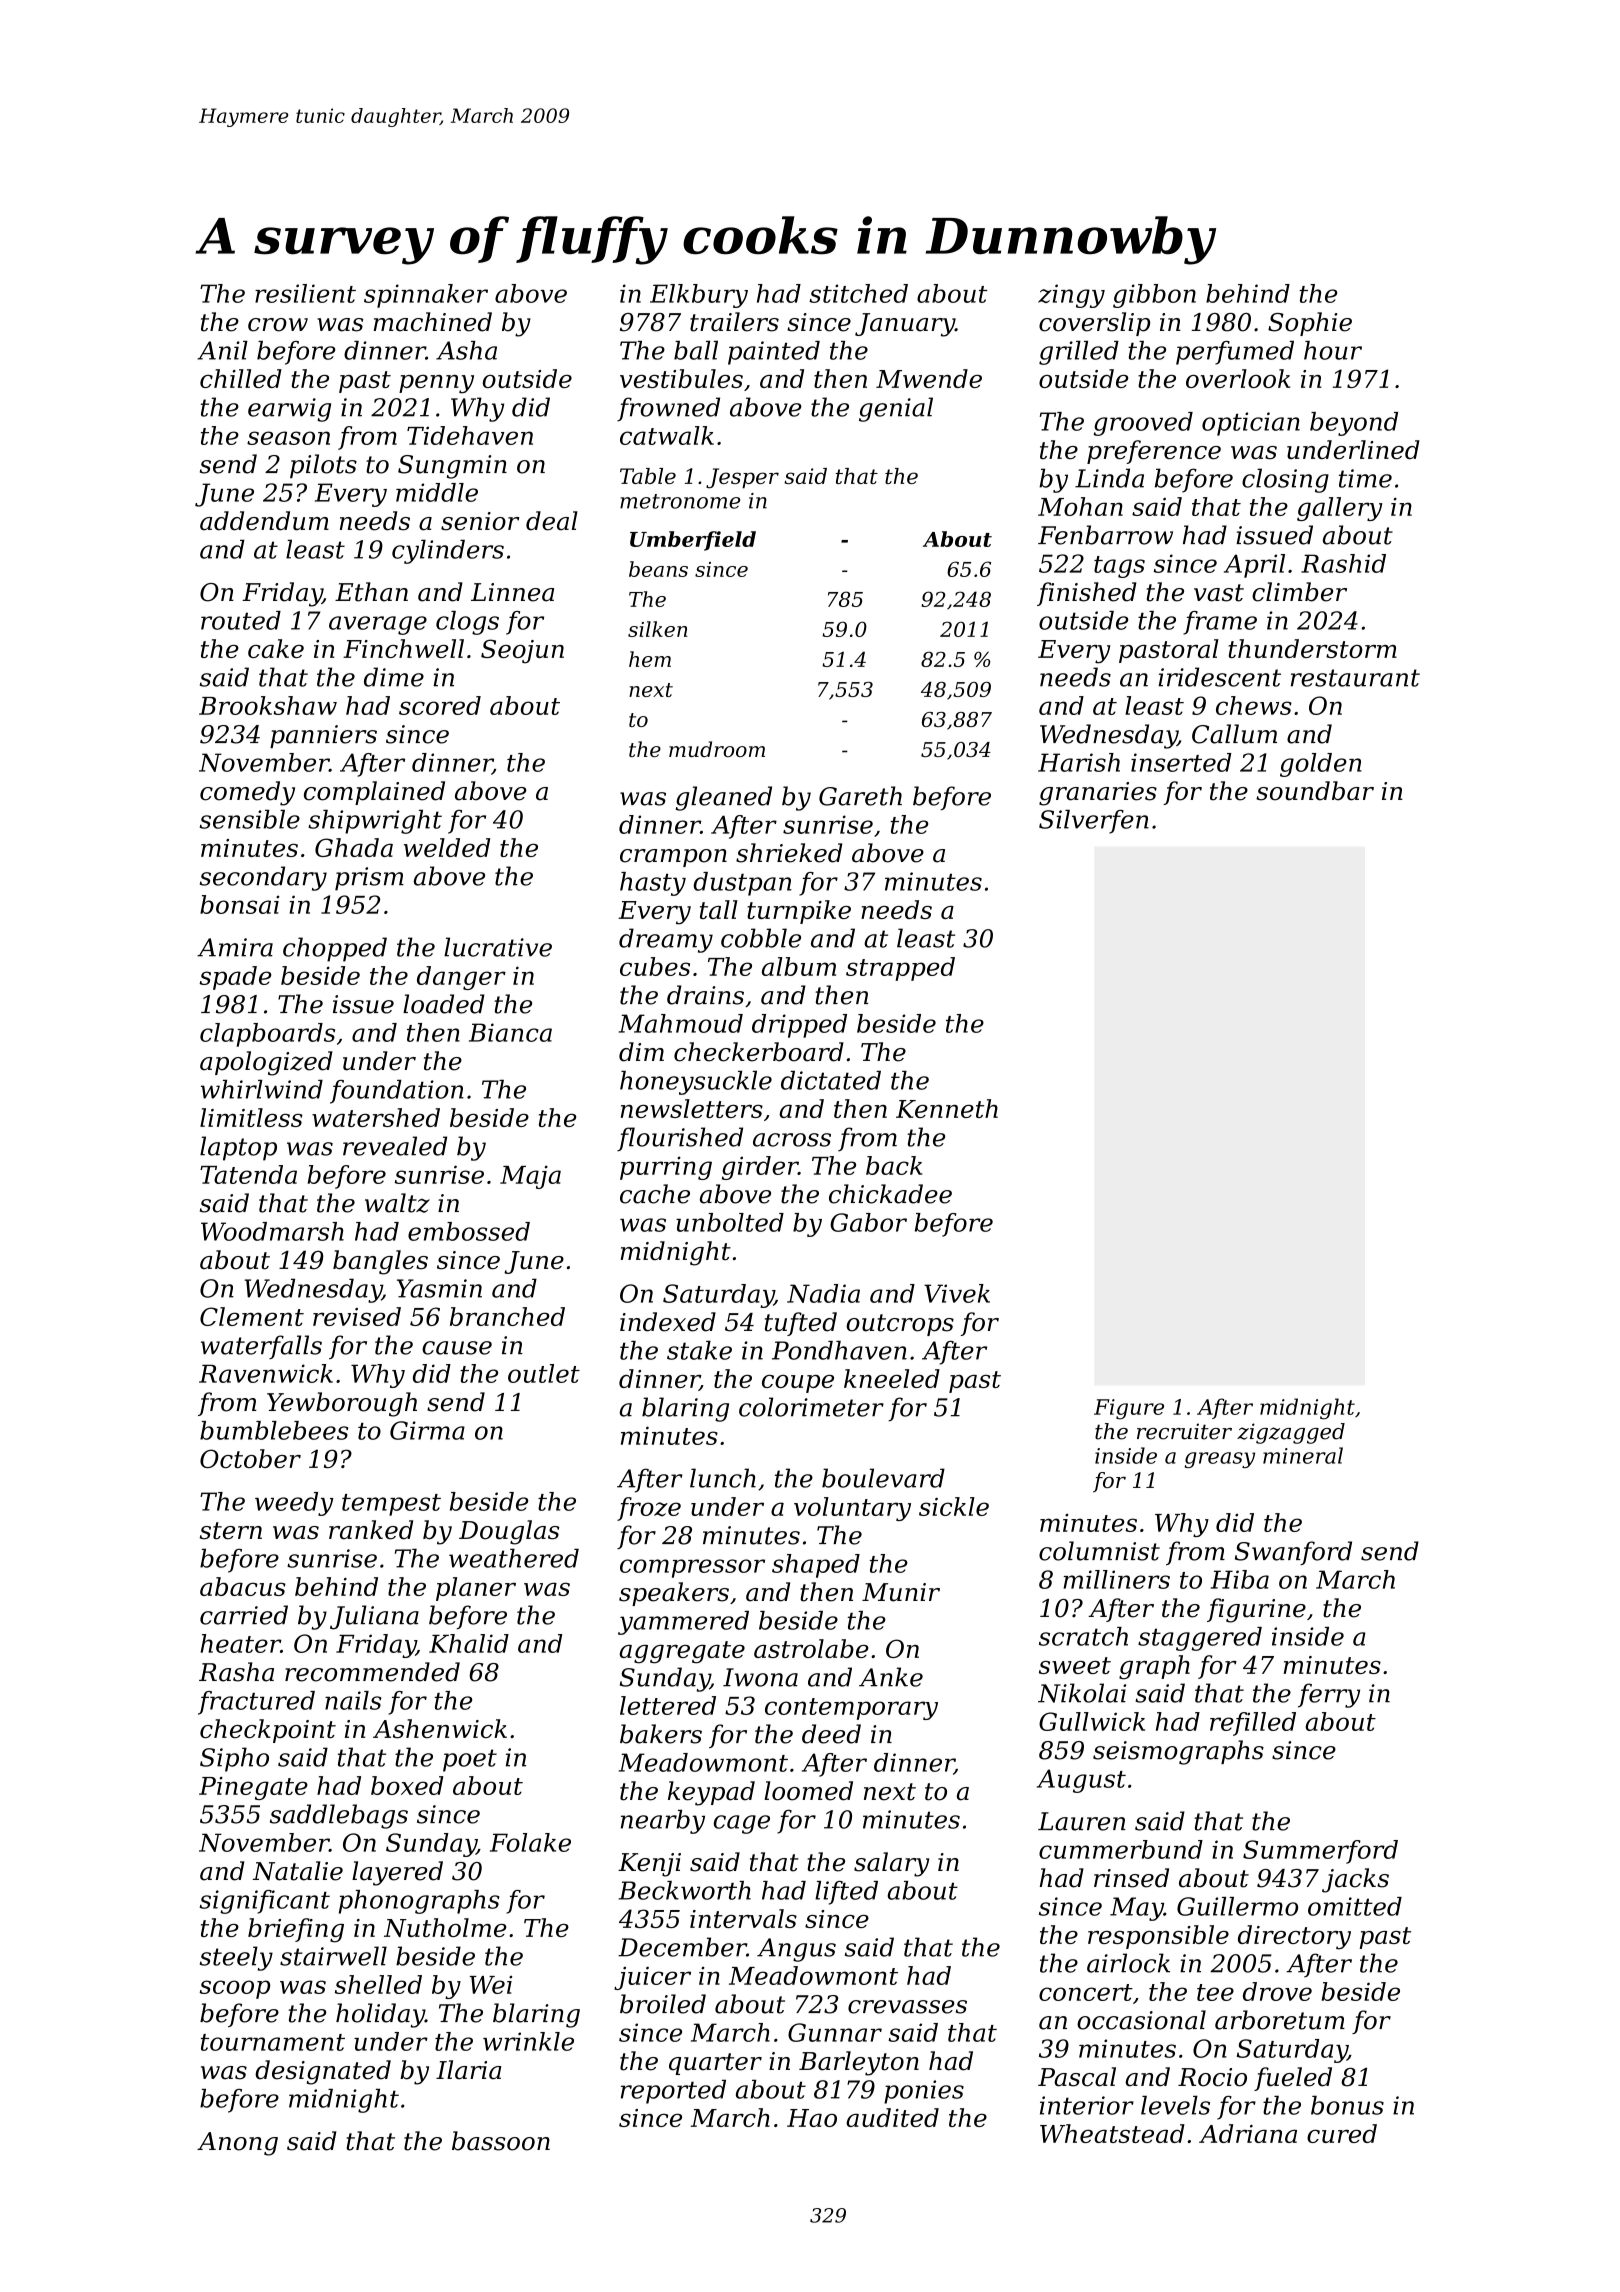  I want to click on Anong, so click(237, 2144).
